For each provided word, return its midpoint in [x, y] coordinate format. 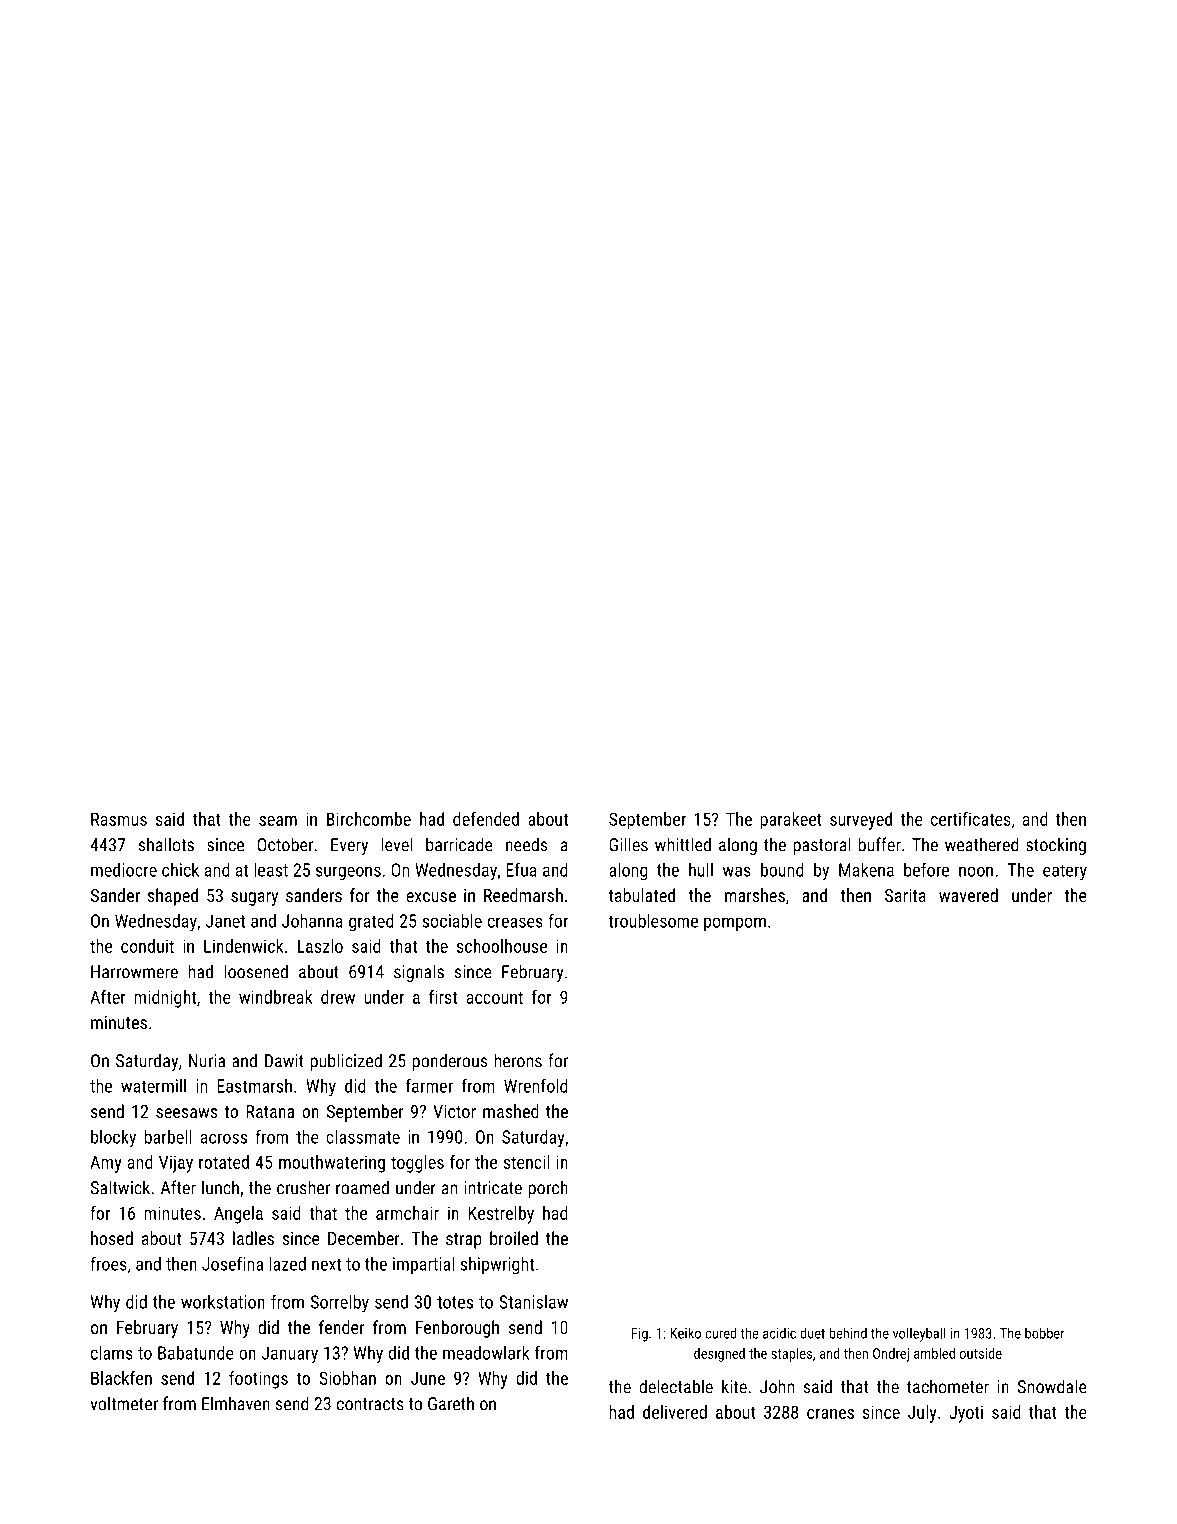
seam [278, 821]
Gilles [628, 844]
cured [721, 1333]
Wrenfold [536, 1085]
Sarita [905, 895]
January [290, 1355]
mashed [511, 1111]
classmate [363, 1137]
